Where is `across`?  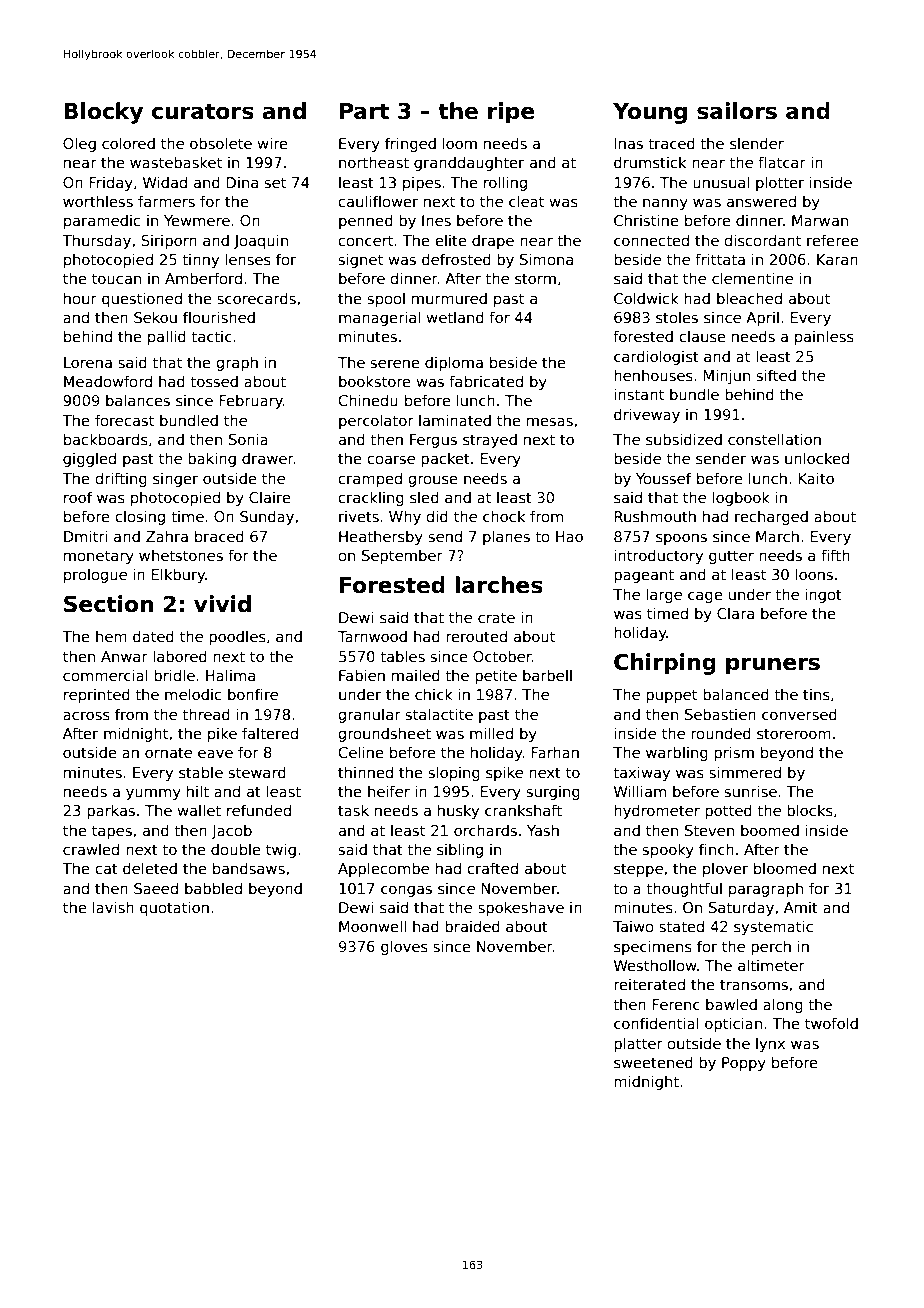
across is located at coordinates (86, 715).
